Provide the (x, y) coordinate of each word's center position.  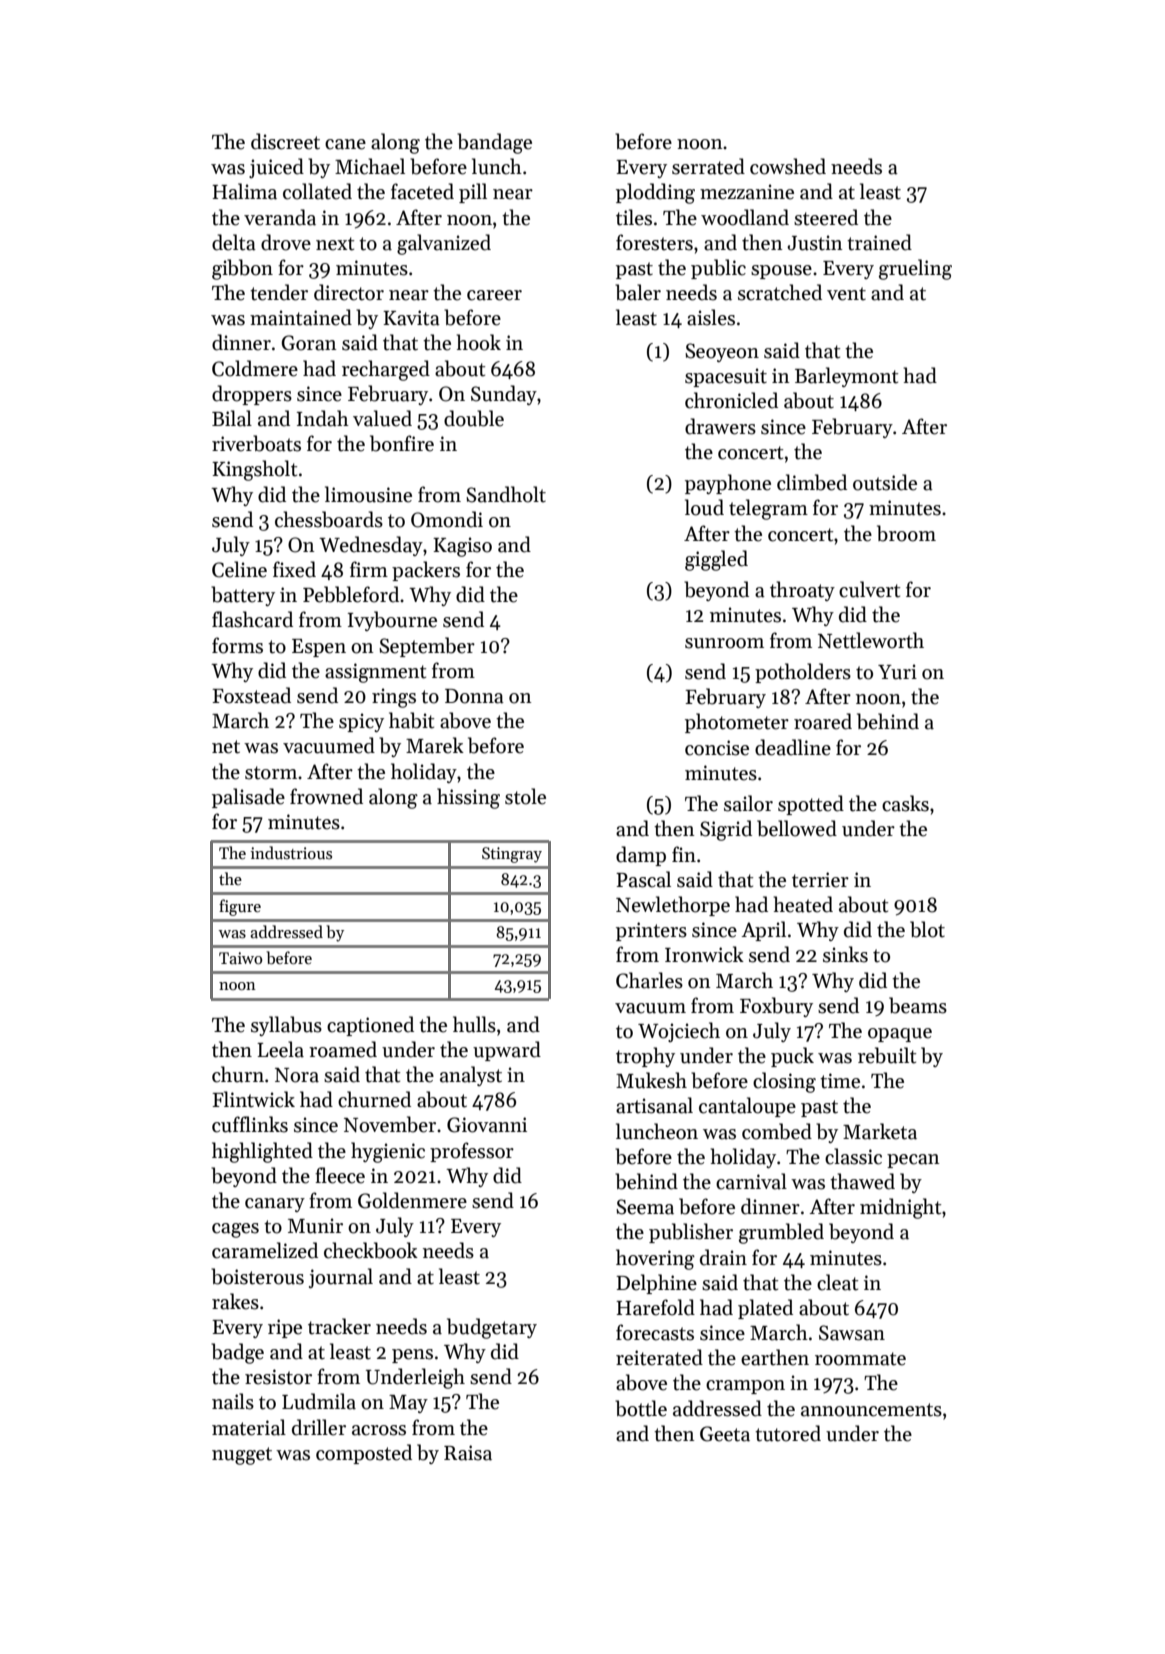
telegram (768, 509)
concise (717, 748)
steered (826, 217)
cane (345, 144)
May (408, 1404)
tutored (788, 1433)
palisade (248, 798)
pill (473, 193)
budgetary (492, 1328)
